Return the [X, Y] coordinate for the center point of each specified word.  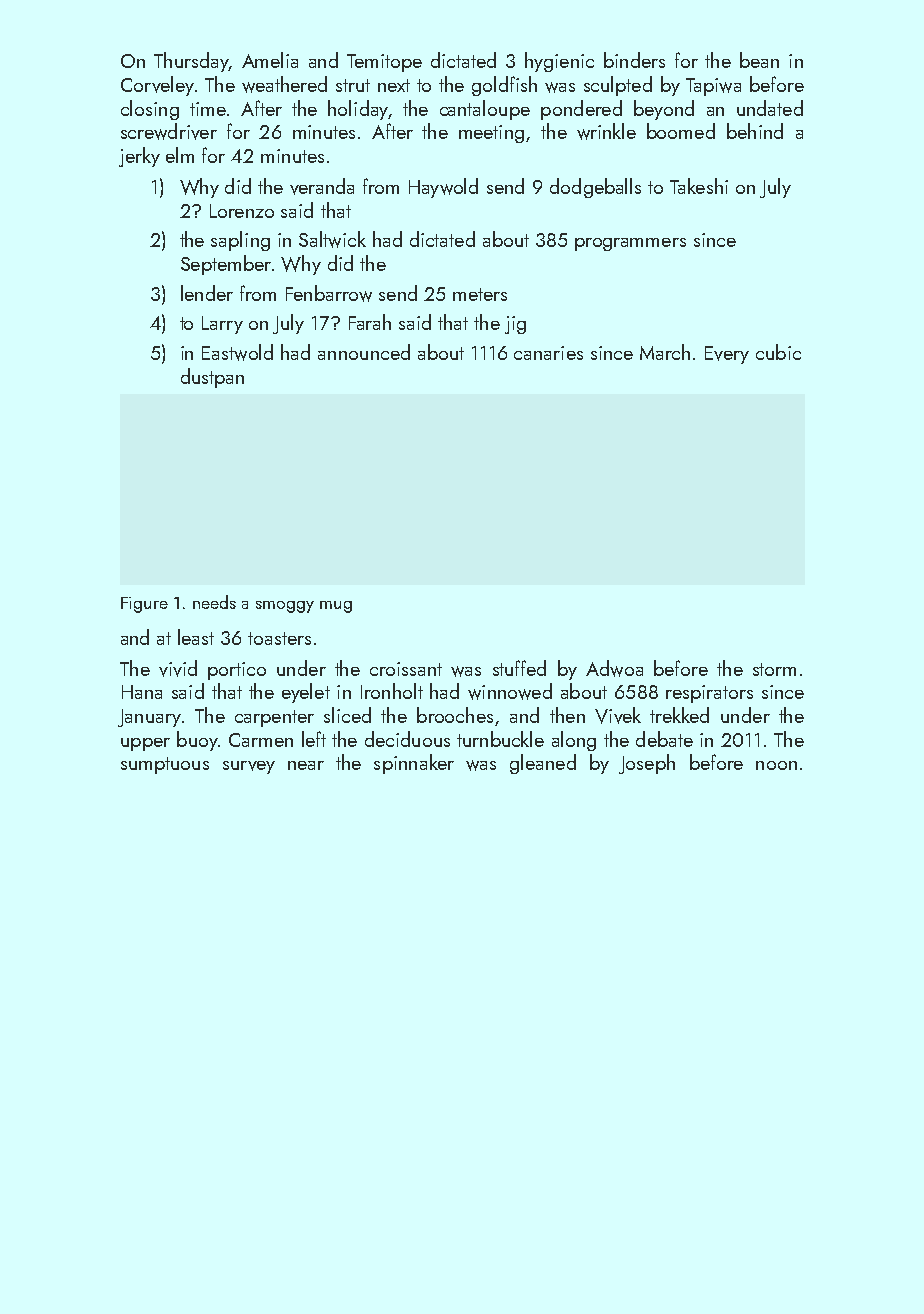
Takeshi [699, 186]
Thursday [191, 62]
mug [336, 607]
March [665, 352]
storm [774, 669]
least [196, 637]
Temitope [384, 63]
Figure [144, 605]
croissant [406, 669]
